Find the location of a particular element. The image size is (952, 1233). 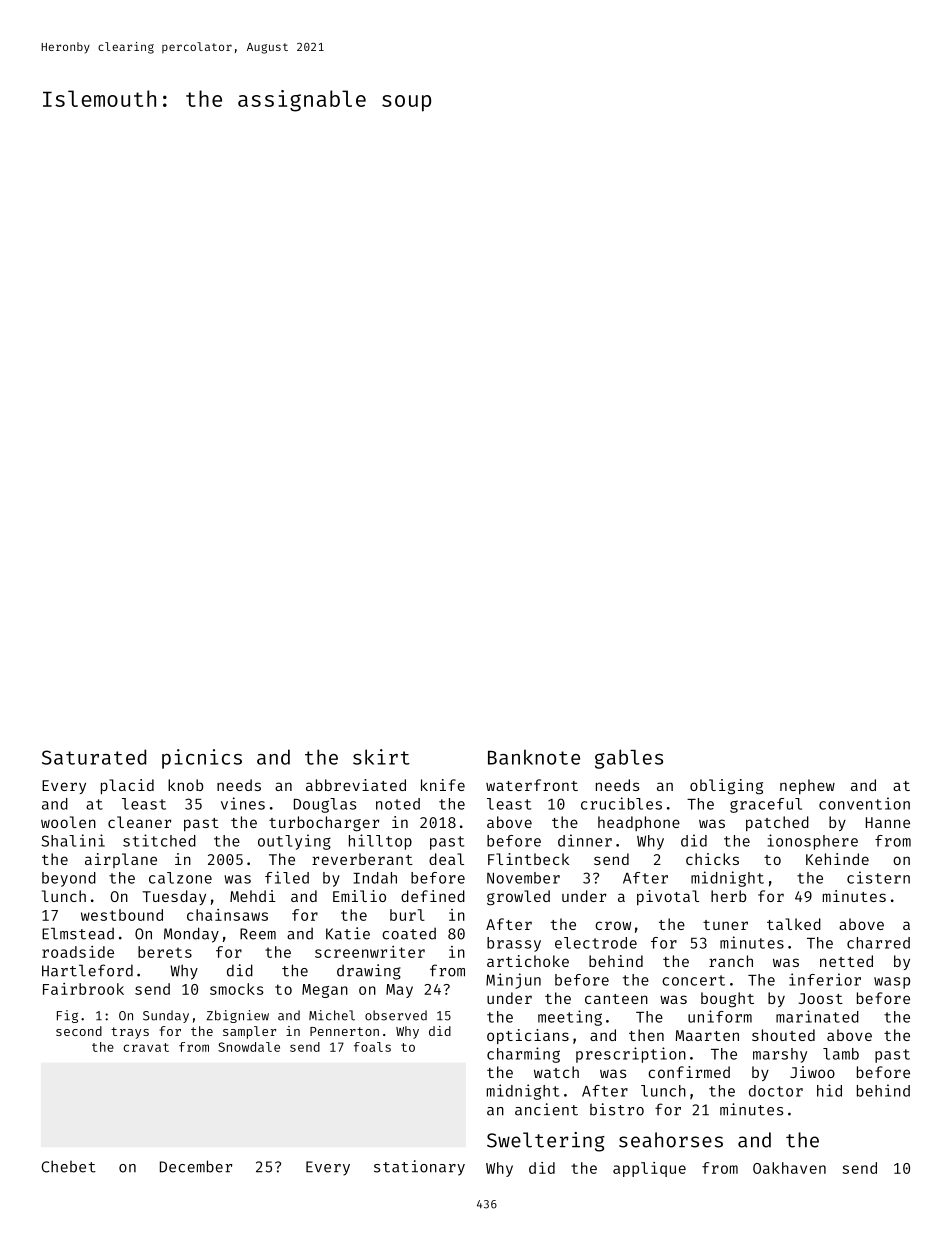

charming is located at coordinates (523, 1055).
